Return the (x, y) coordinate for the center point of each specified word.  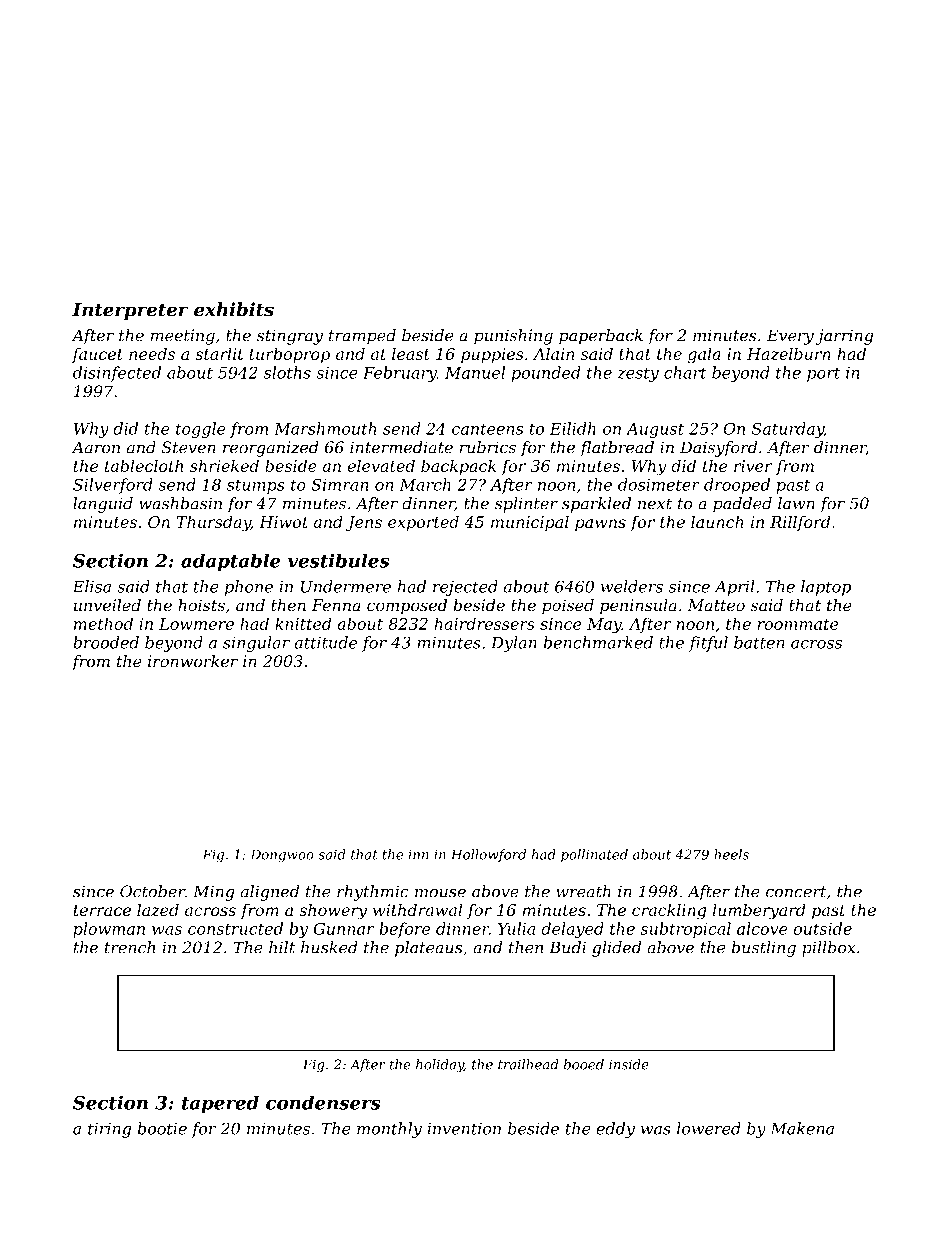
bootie (162, 1128)
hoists (201, 605)
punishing (513, 337)
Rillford (800, 523)
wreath (583, 891)
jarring (844, 337)
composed (407, 607)
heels (731, 854)
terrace (102, 910)
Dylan (514, 644)
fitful (708, 644)
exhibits (234, 309)
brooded (106, 642)
